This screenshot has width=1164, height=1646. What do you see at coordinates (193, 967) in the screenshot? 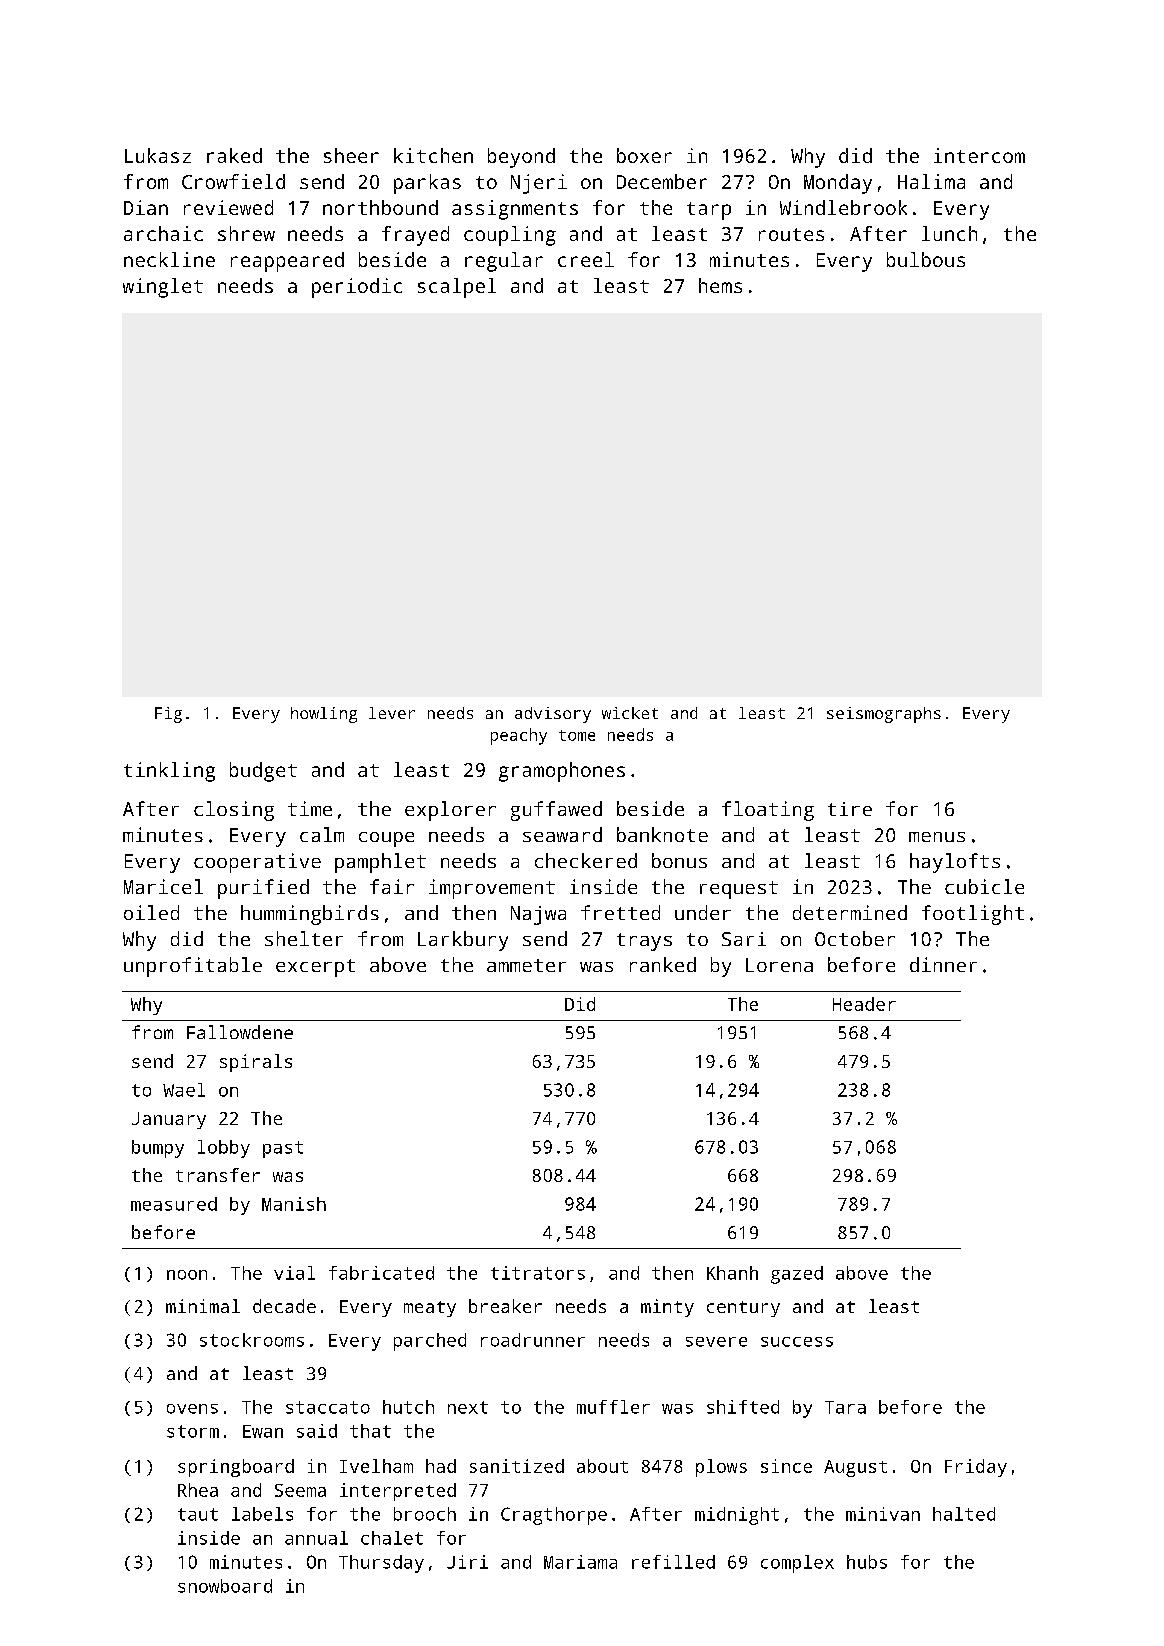
I see `unprofitable` at bounding box center [193, 967].
